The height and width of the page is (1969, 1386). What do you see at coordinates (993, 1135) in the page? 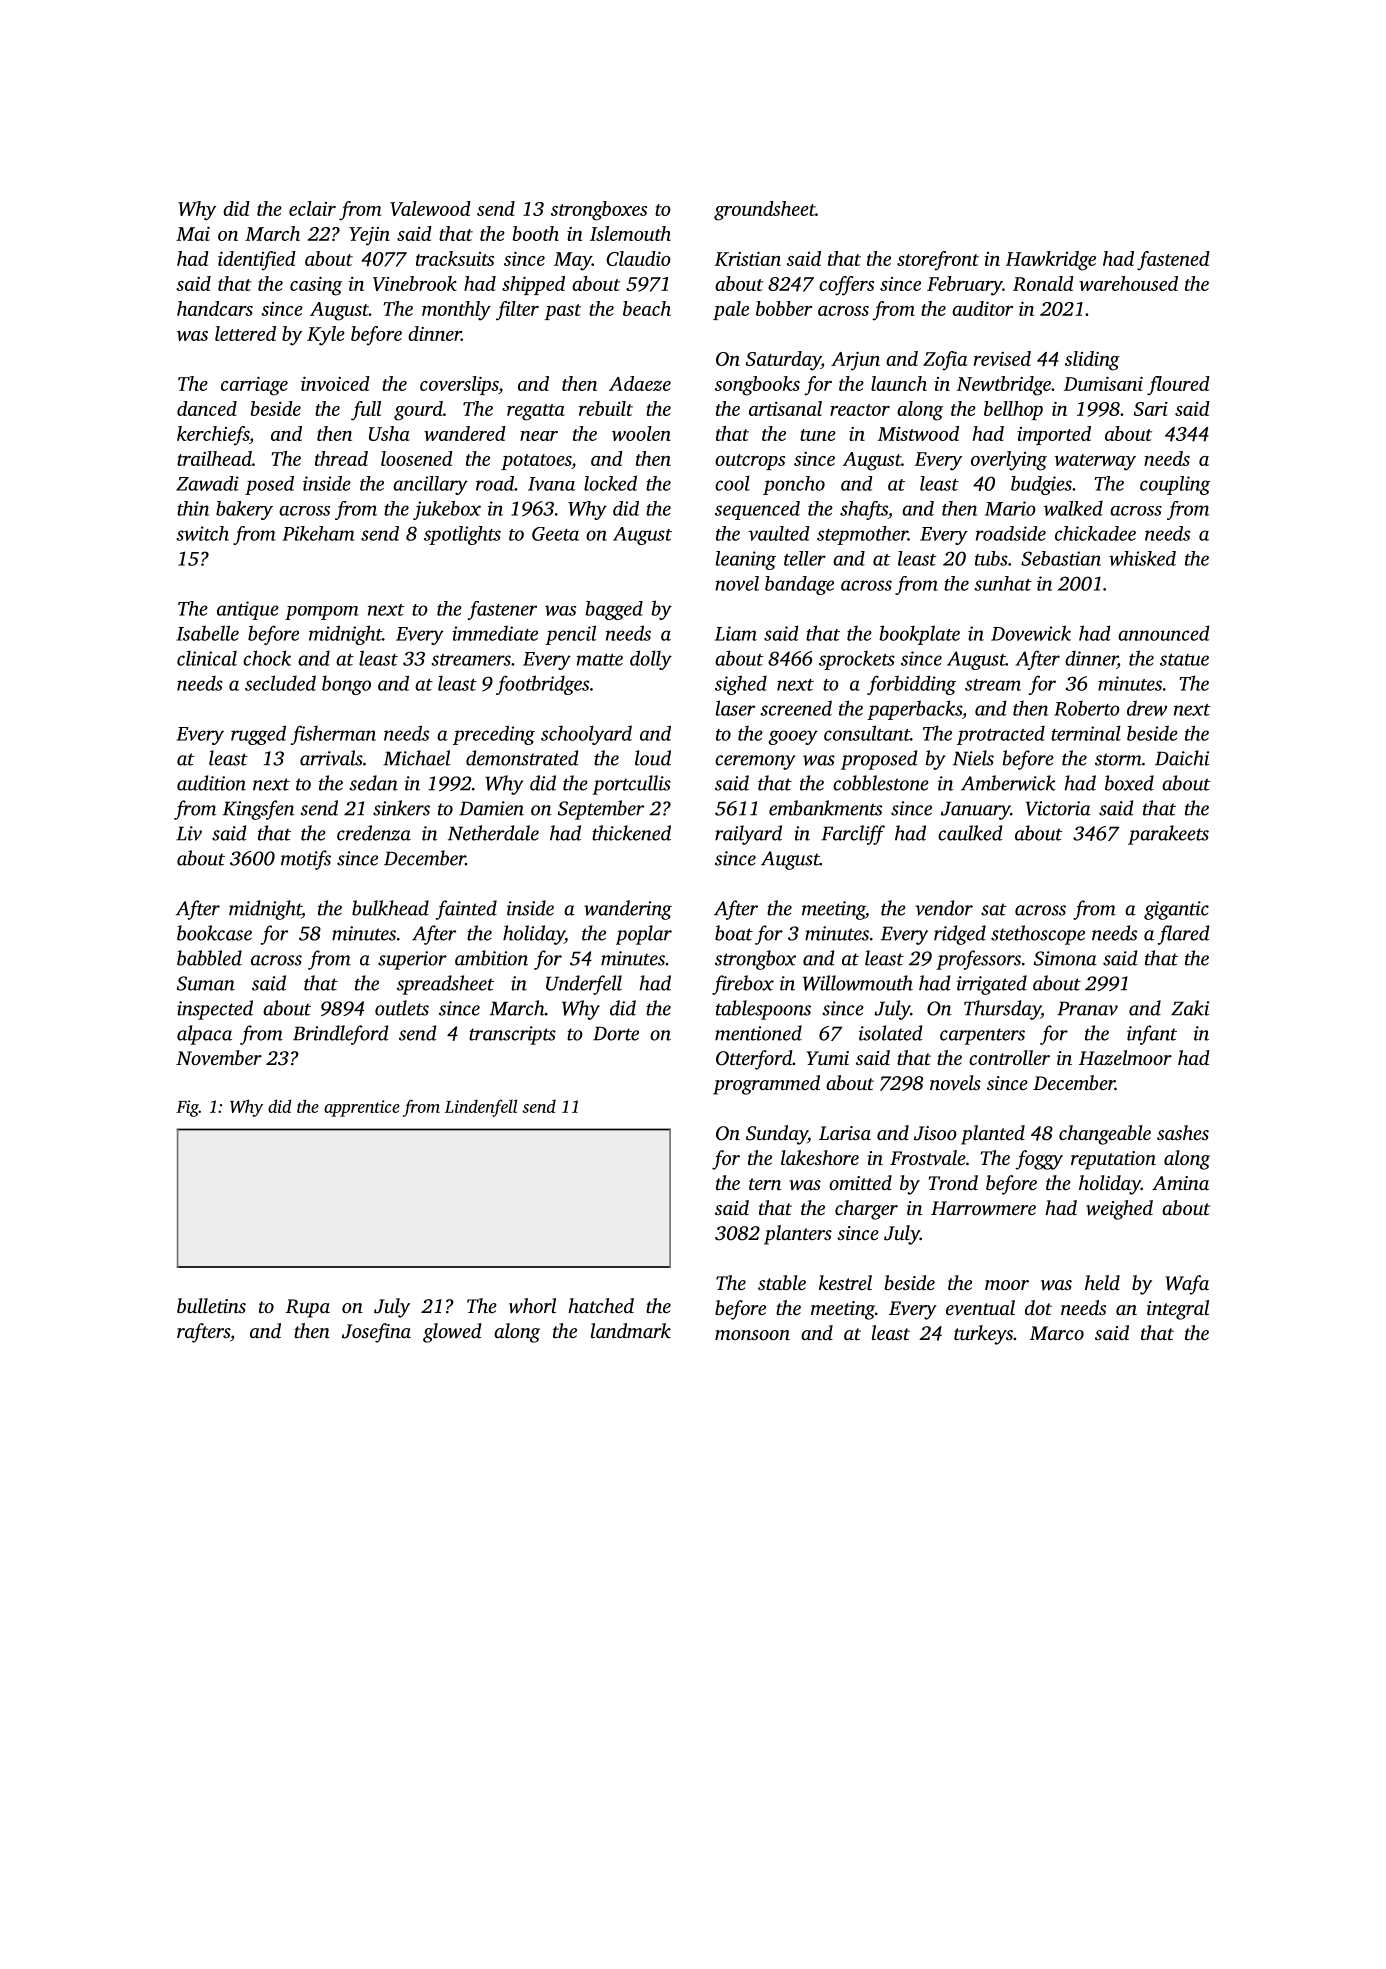
I see `planted` at bounding box center [993, 1135].
